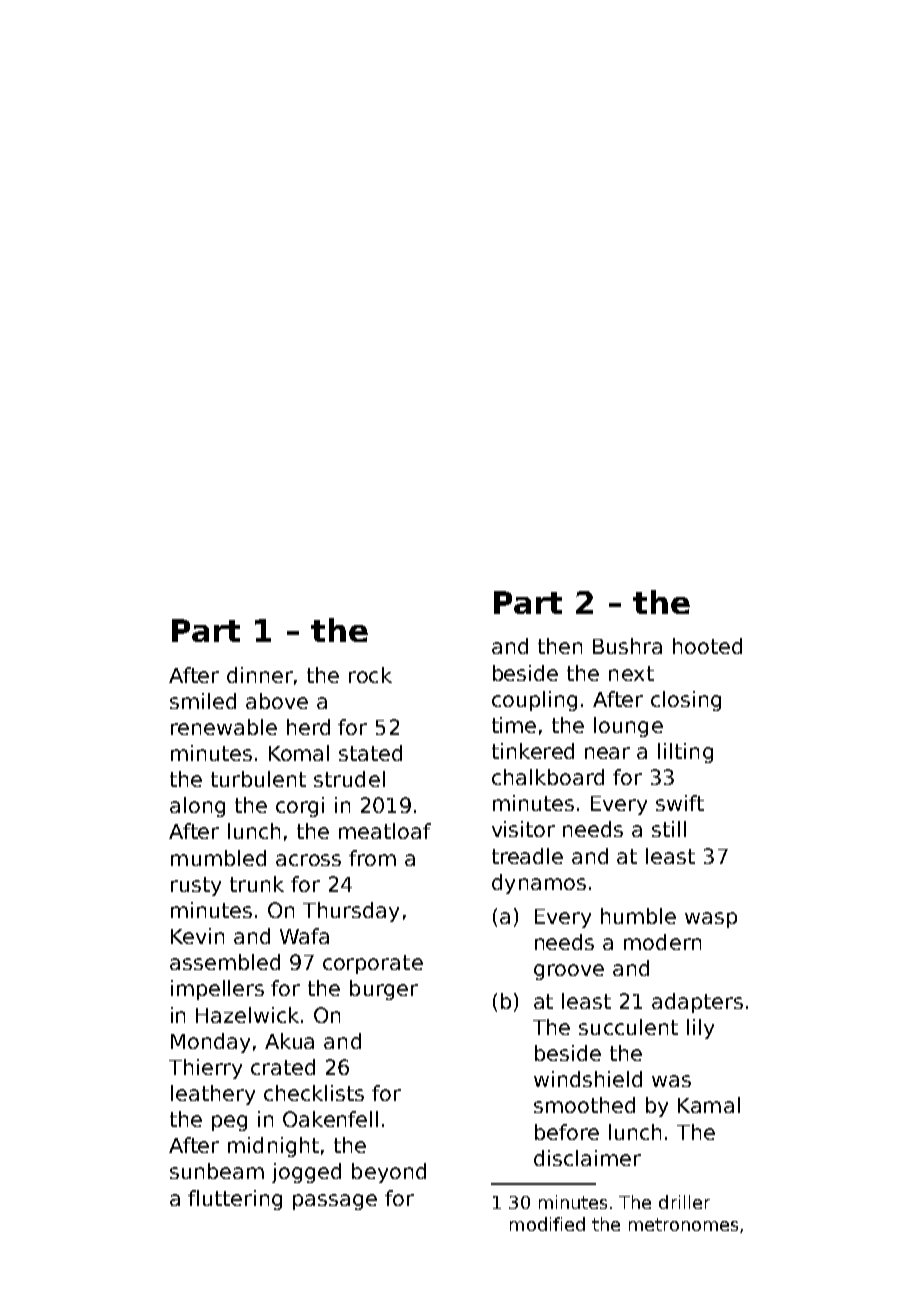 The width and height of the screenshot is (924, 1311). I want to click on then, so click(560, 646).
